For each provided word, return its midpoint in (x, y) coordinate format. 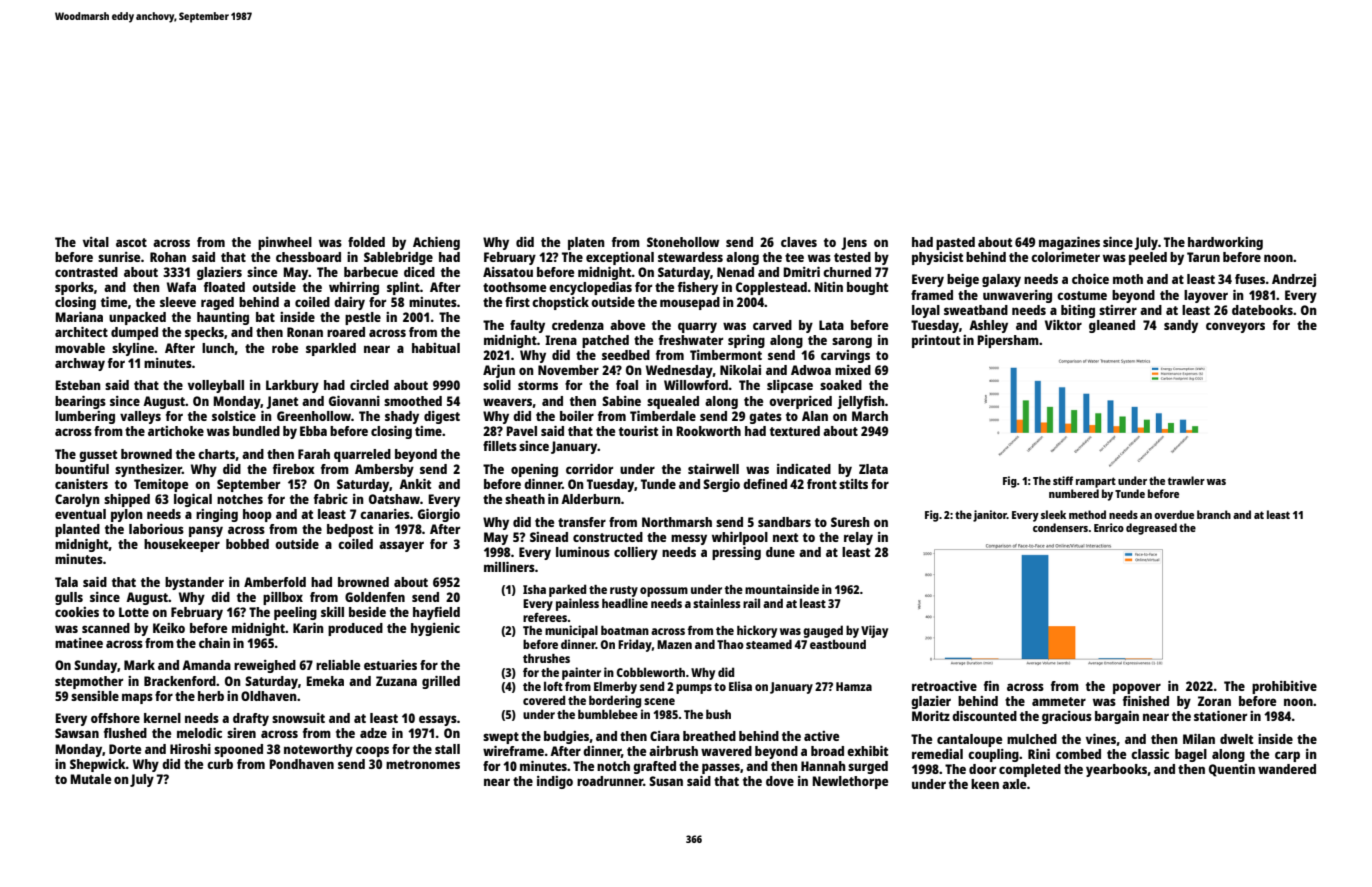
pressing (736, 553)
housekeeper (182, 545)
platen (586, 243)
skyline (133, 349)
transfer (582, 522)
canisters (81, 484)
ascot (131, 242)
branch (1214, 514)
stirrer (1118, 310)
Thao (730, 644)
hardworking (1225, 243)
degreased (1151, 529)
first (517, 302)
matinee (79, 643)
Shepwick (98, 765)
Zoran (1214, 701)
